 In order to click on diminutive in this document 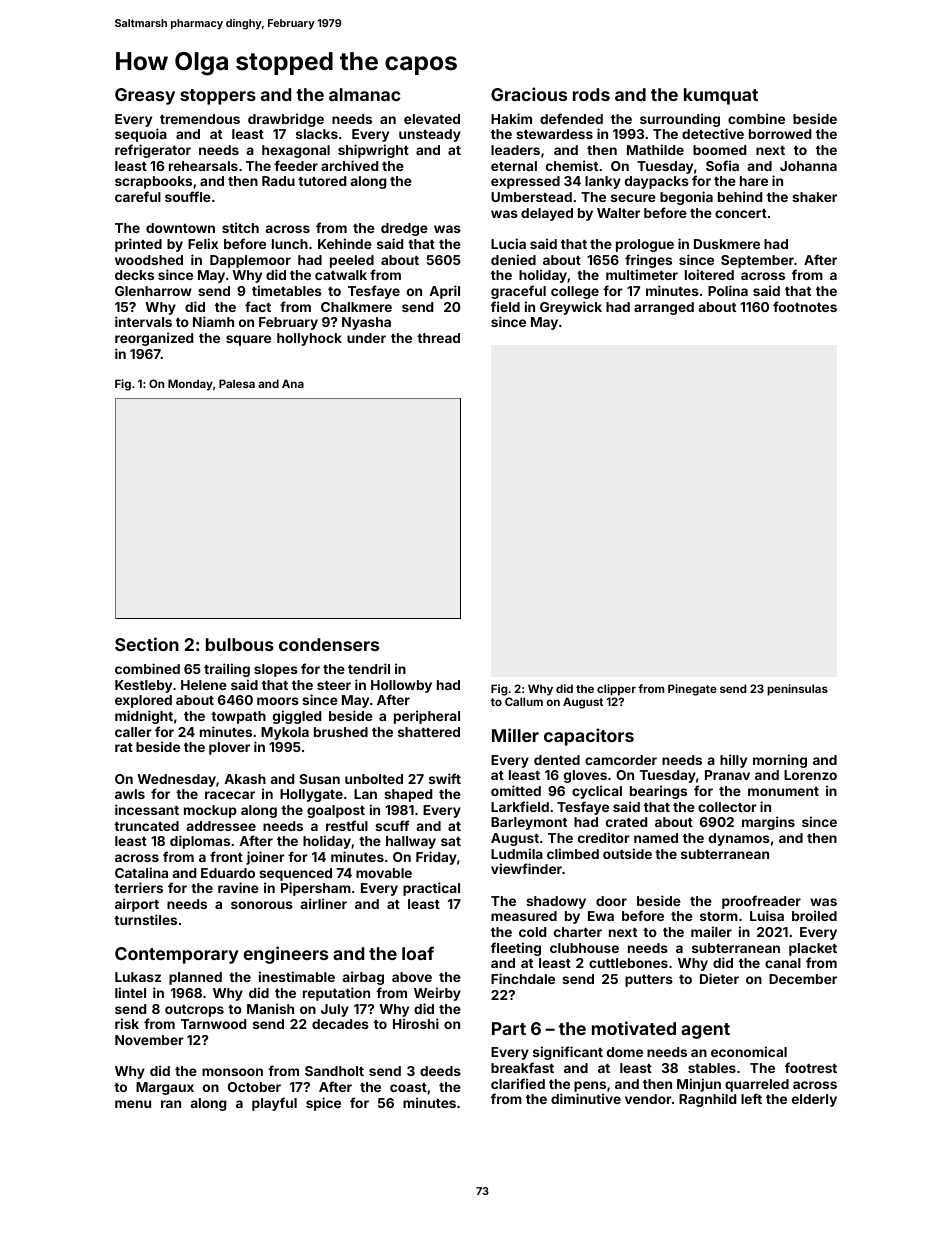, I will do `click(586, 1098)`.
